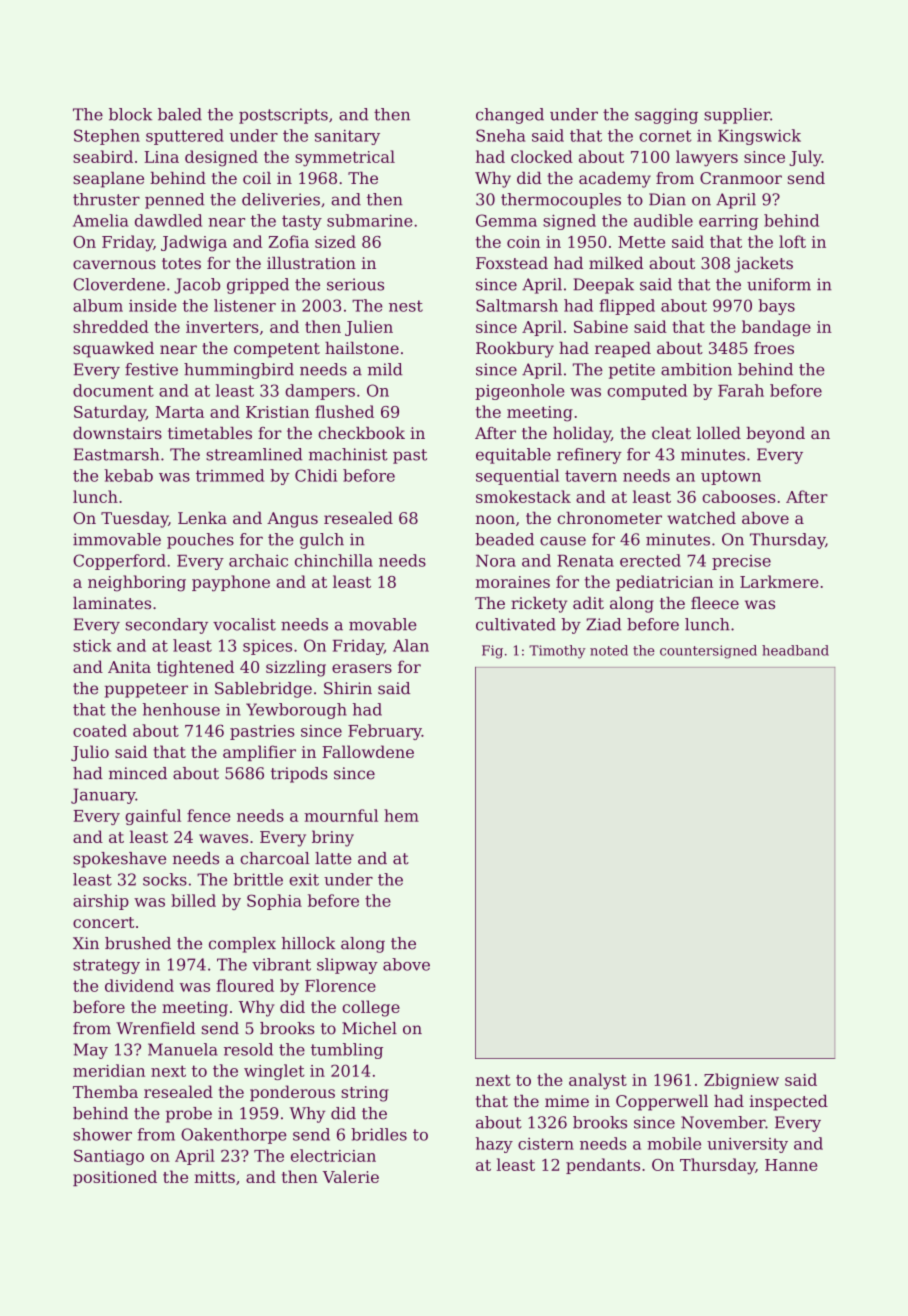 The image size is (908, 1316). Describe the element at coordinates (609, 650) in the screenshot. I see `noted` at that location.
